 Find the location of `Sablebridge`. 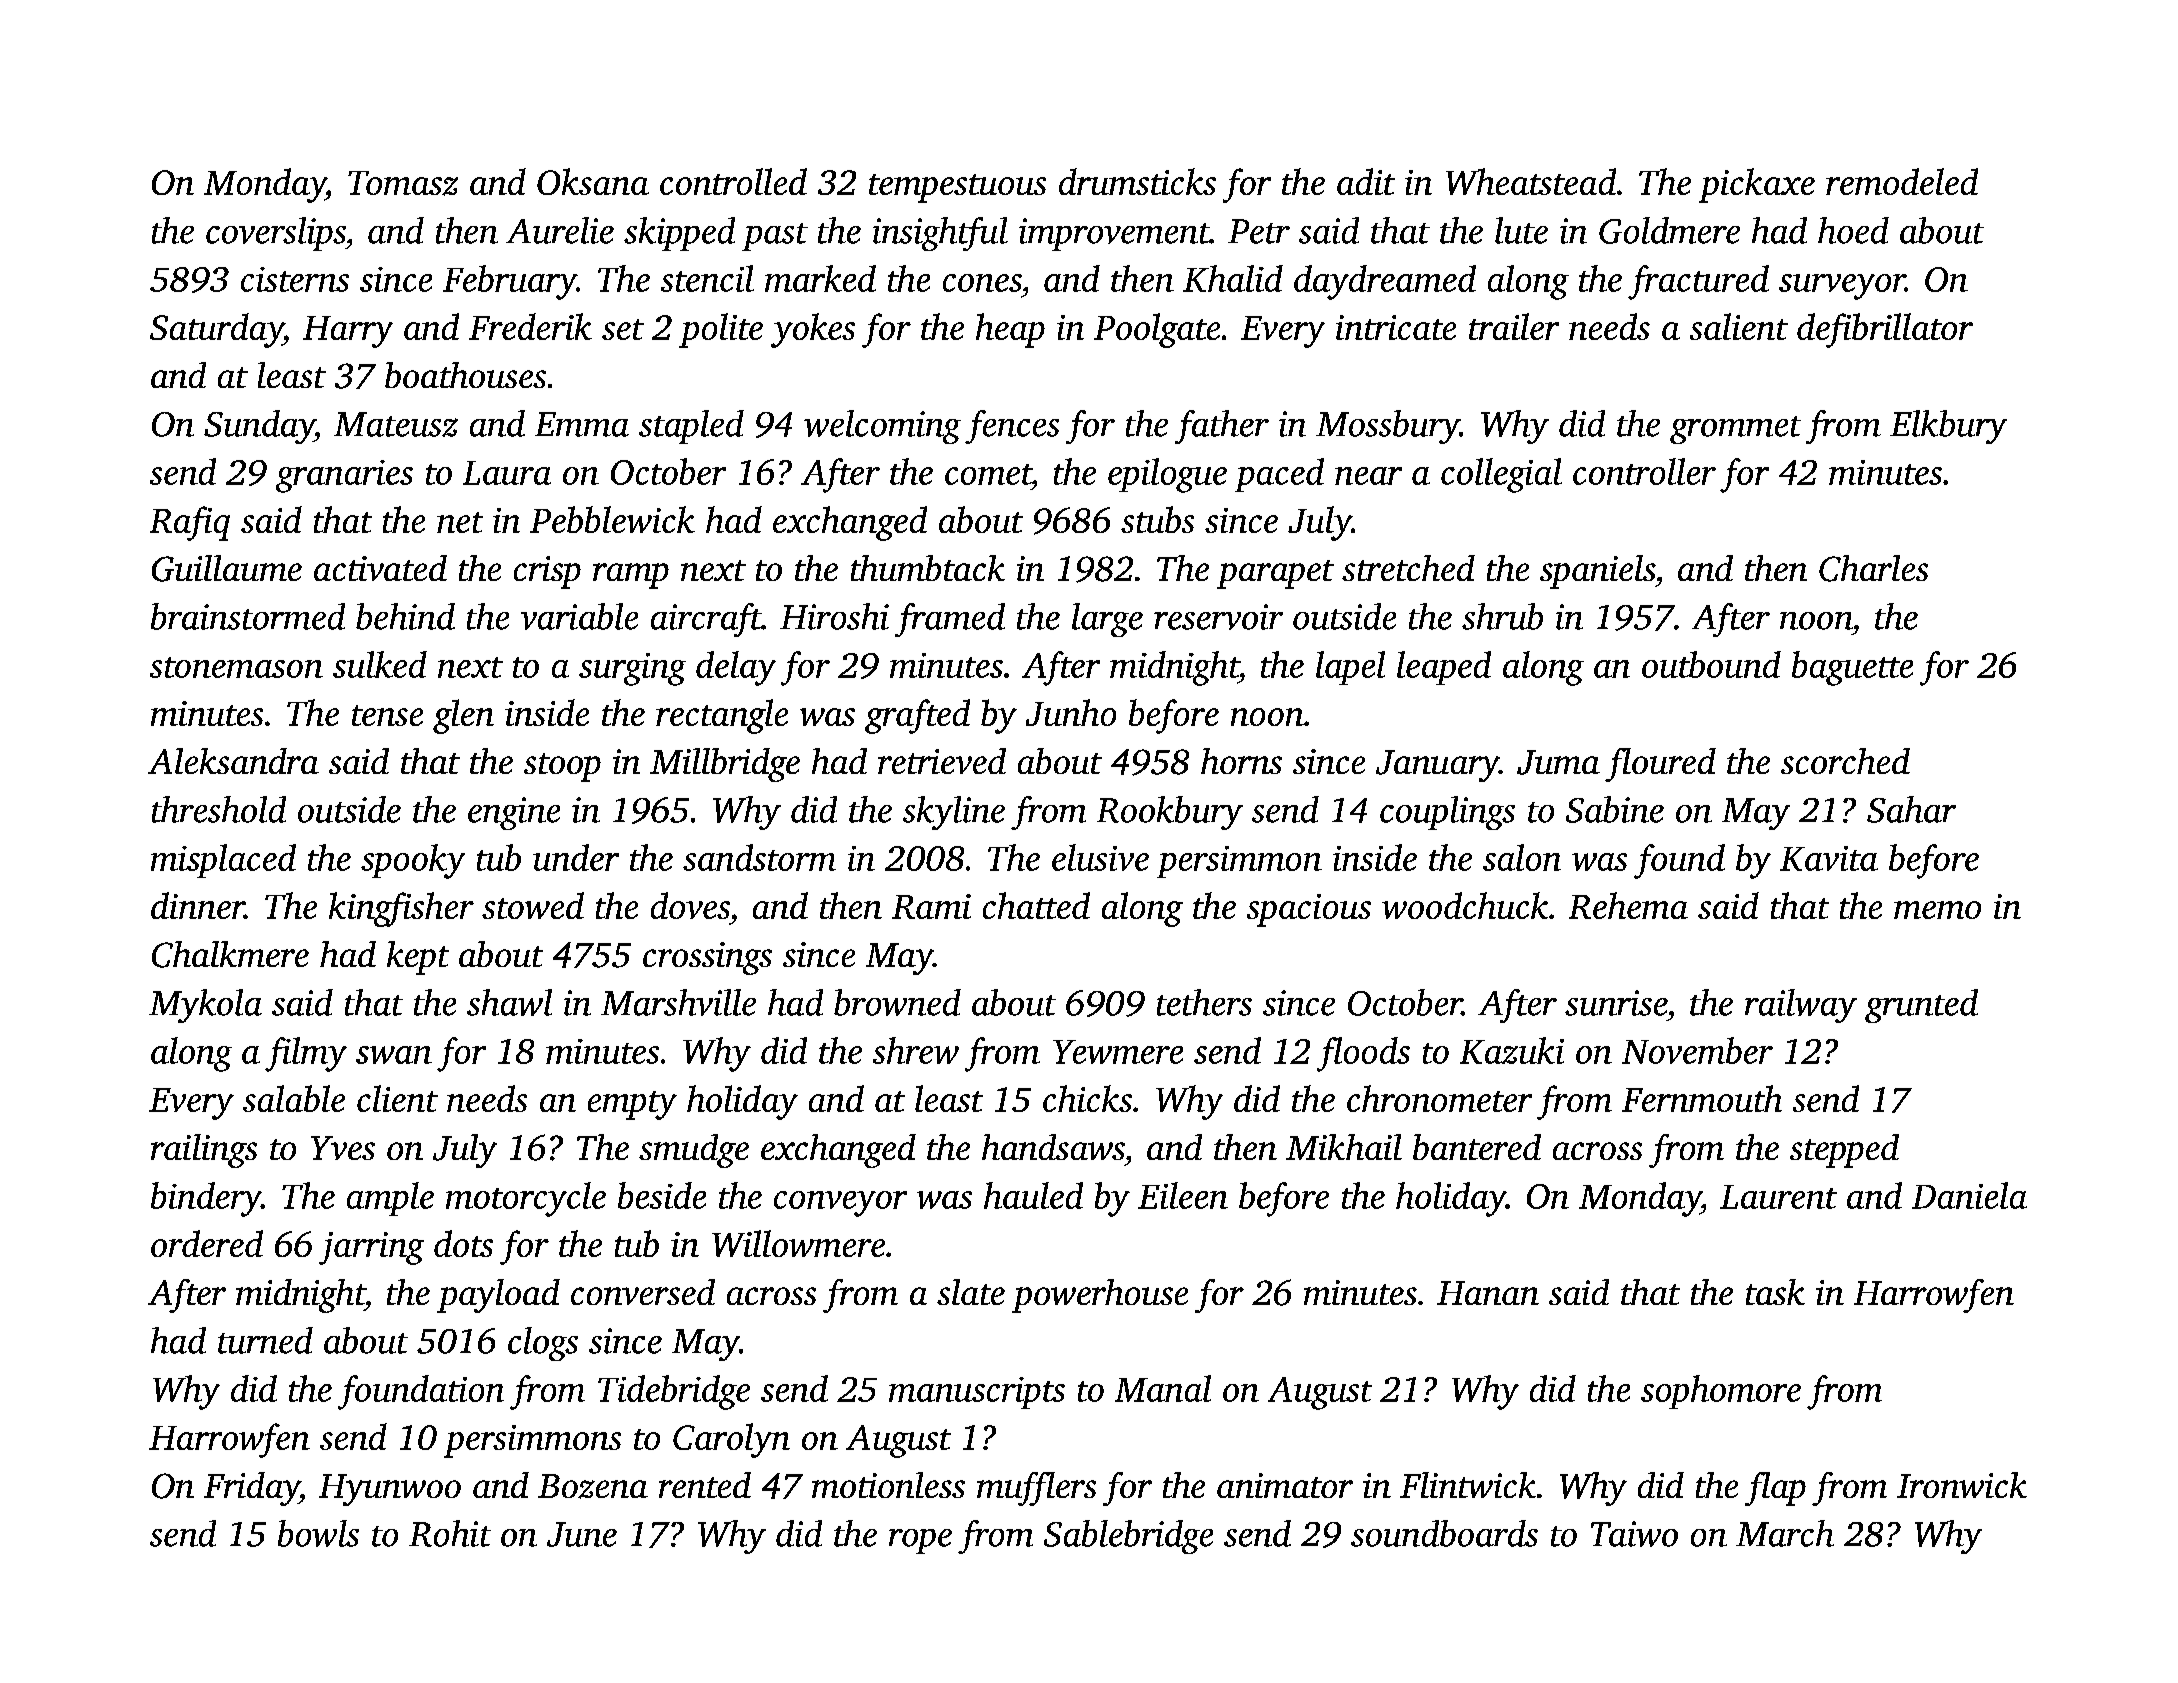

Sablebridge is located at coordinates (1128, 1537).
